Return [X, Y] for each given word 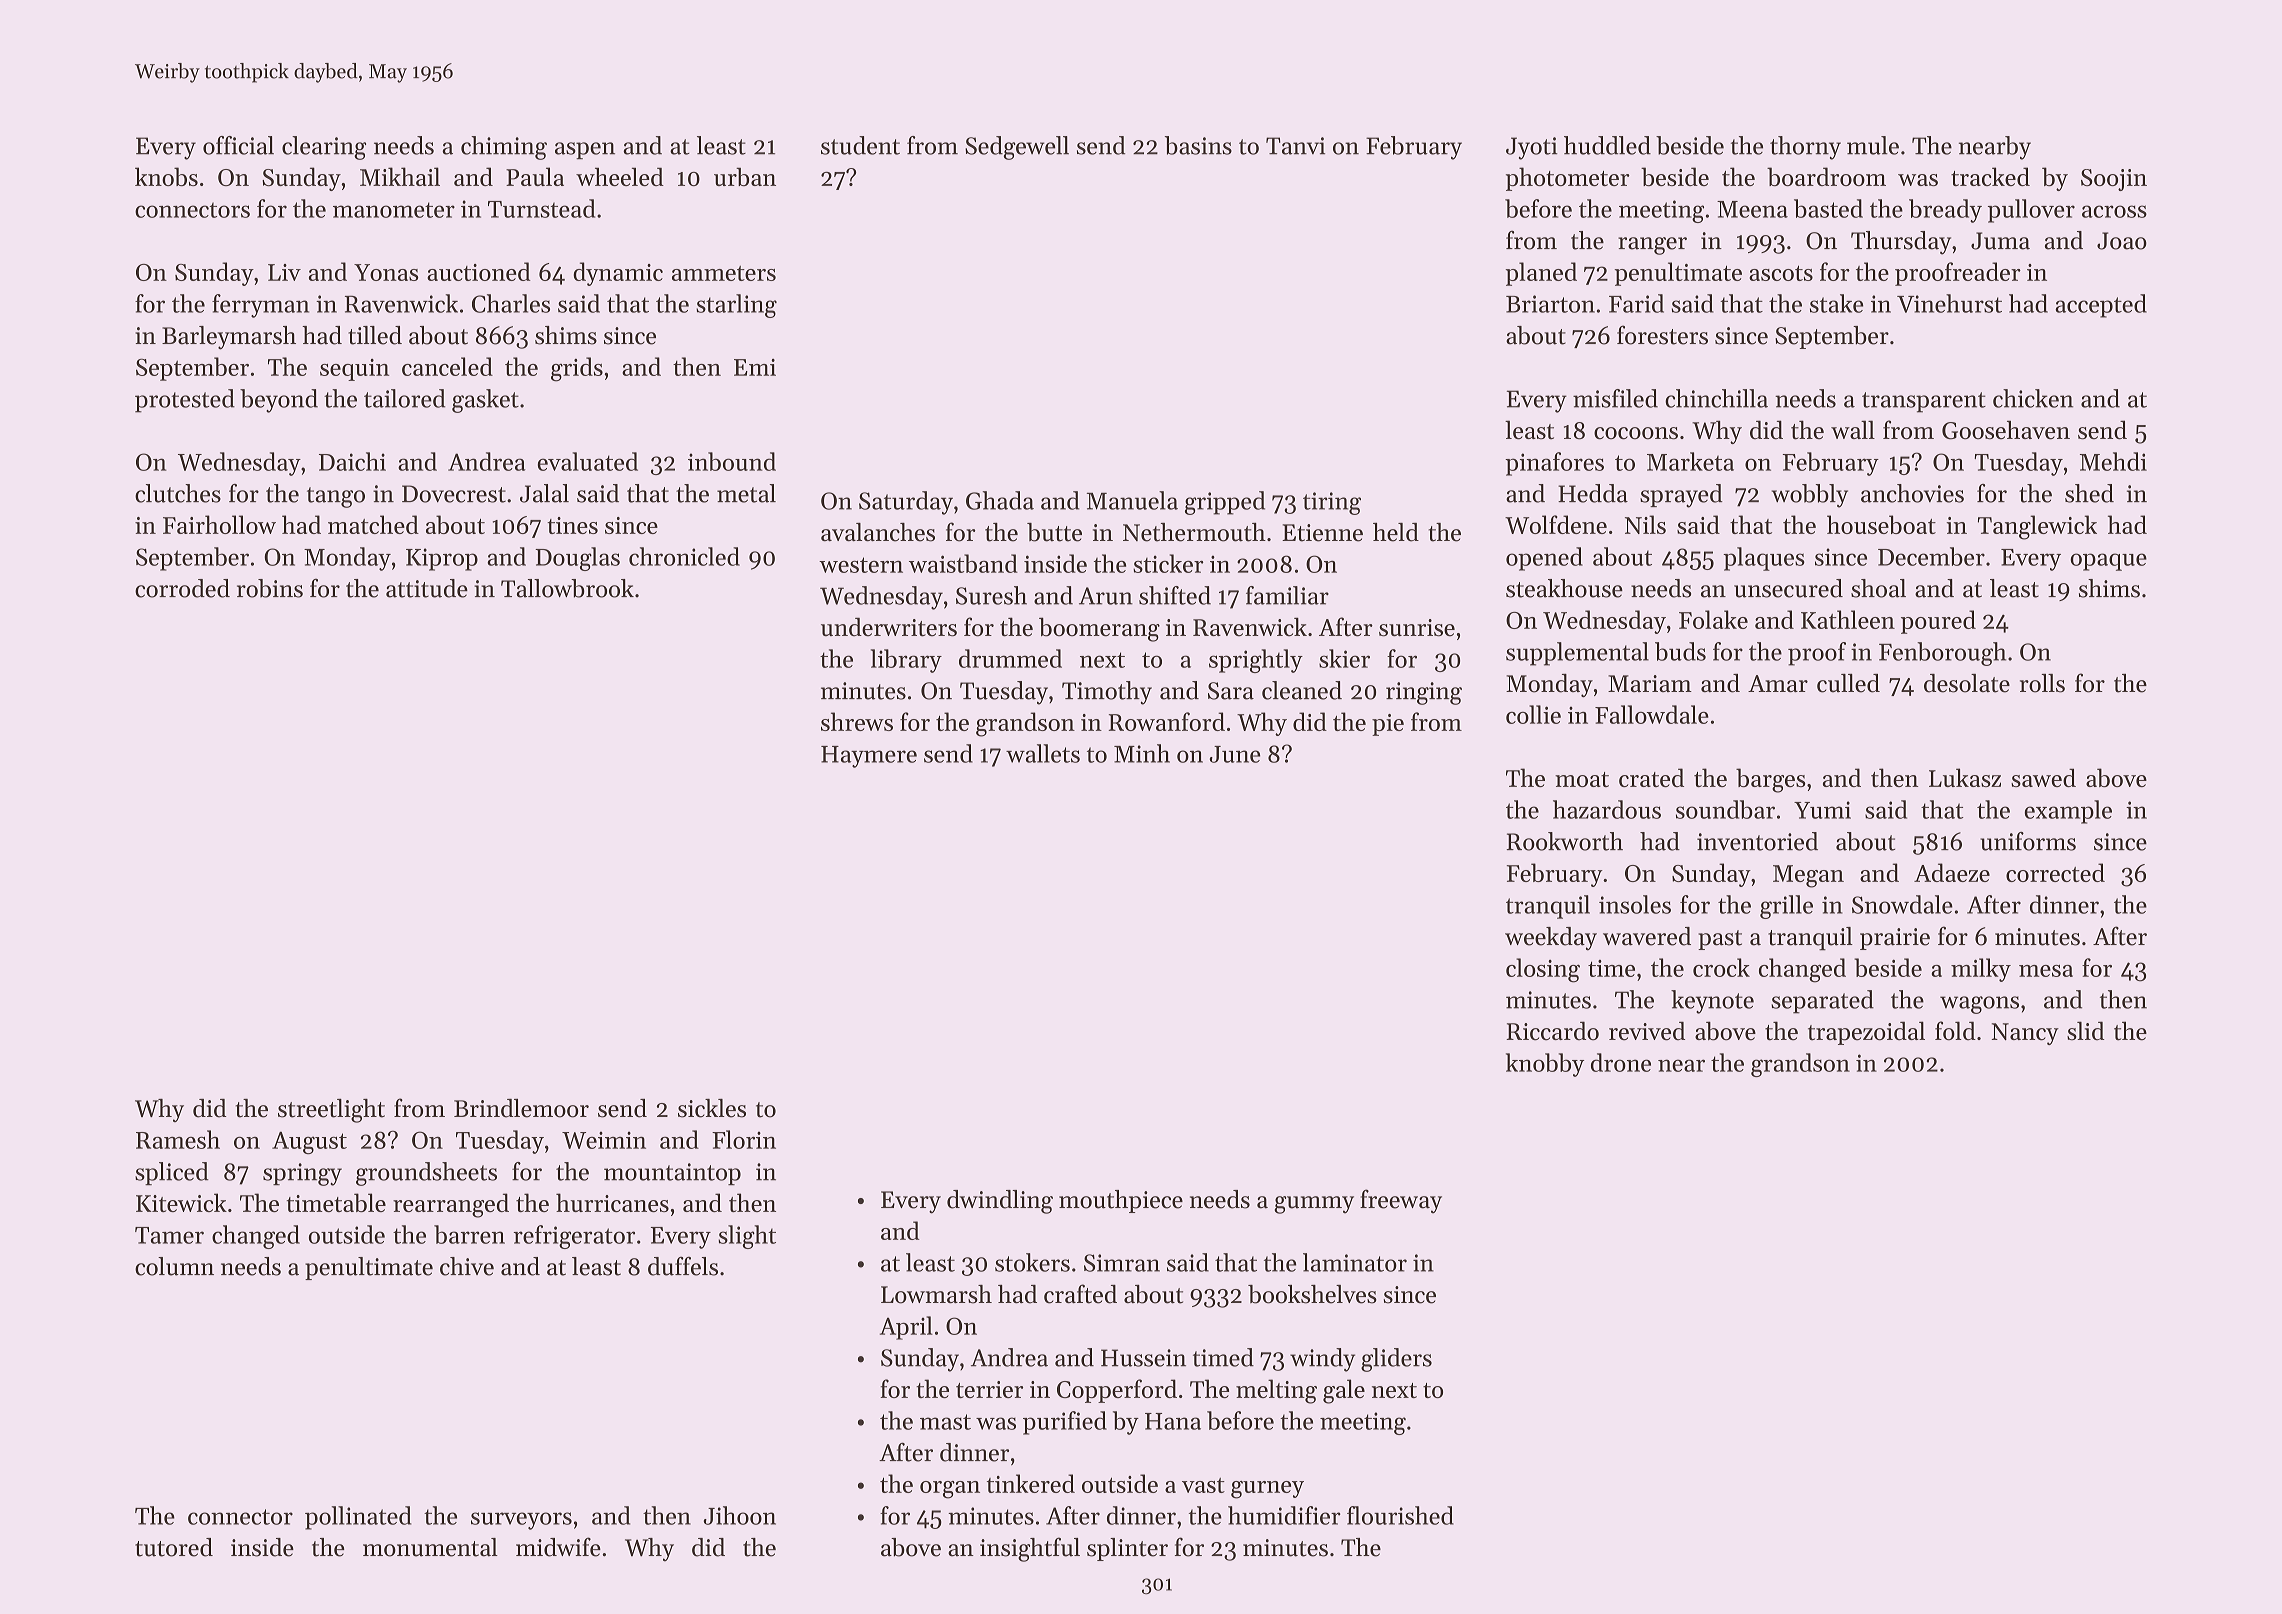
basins [1198, 145]
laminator [1355, 1262]
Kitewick [181, 1202]
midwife [558, 1547]
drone [1621, 1062]
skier [1344, 658]
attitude [427, 588]
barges [1771, 780]
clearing [324, 148]
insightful [1030, 1549]
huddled [1607, 145]
